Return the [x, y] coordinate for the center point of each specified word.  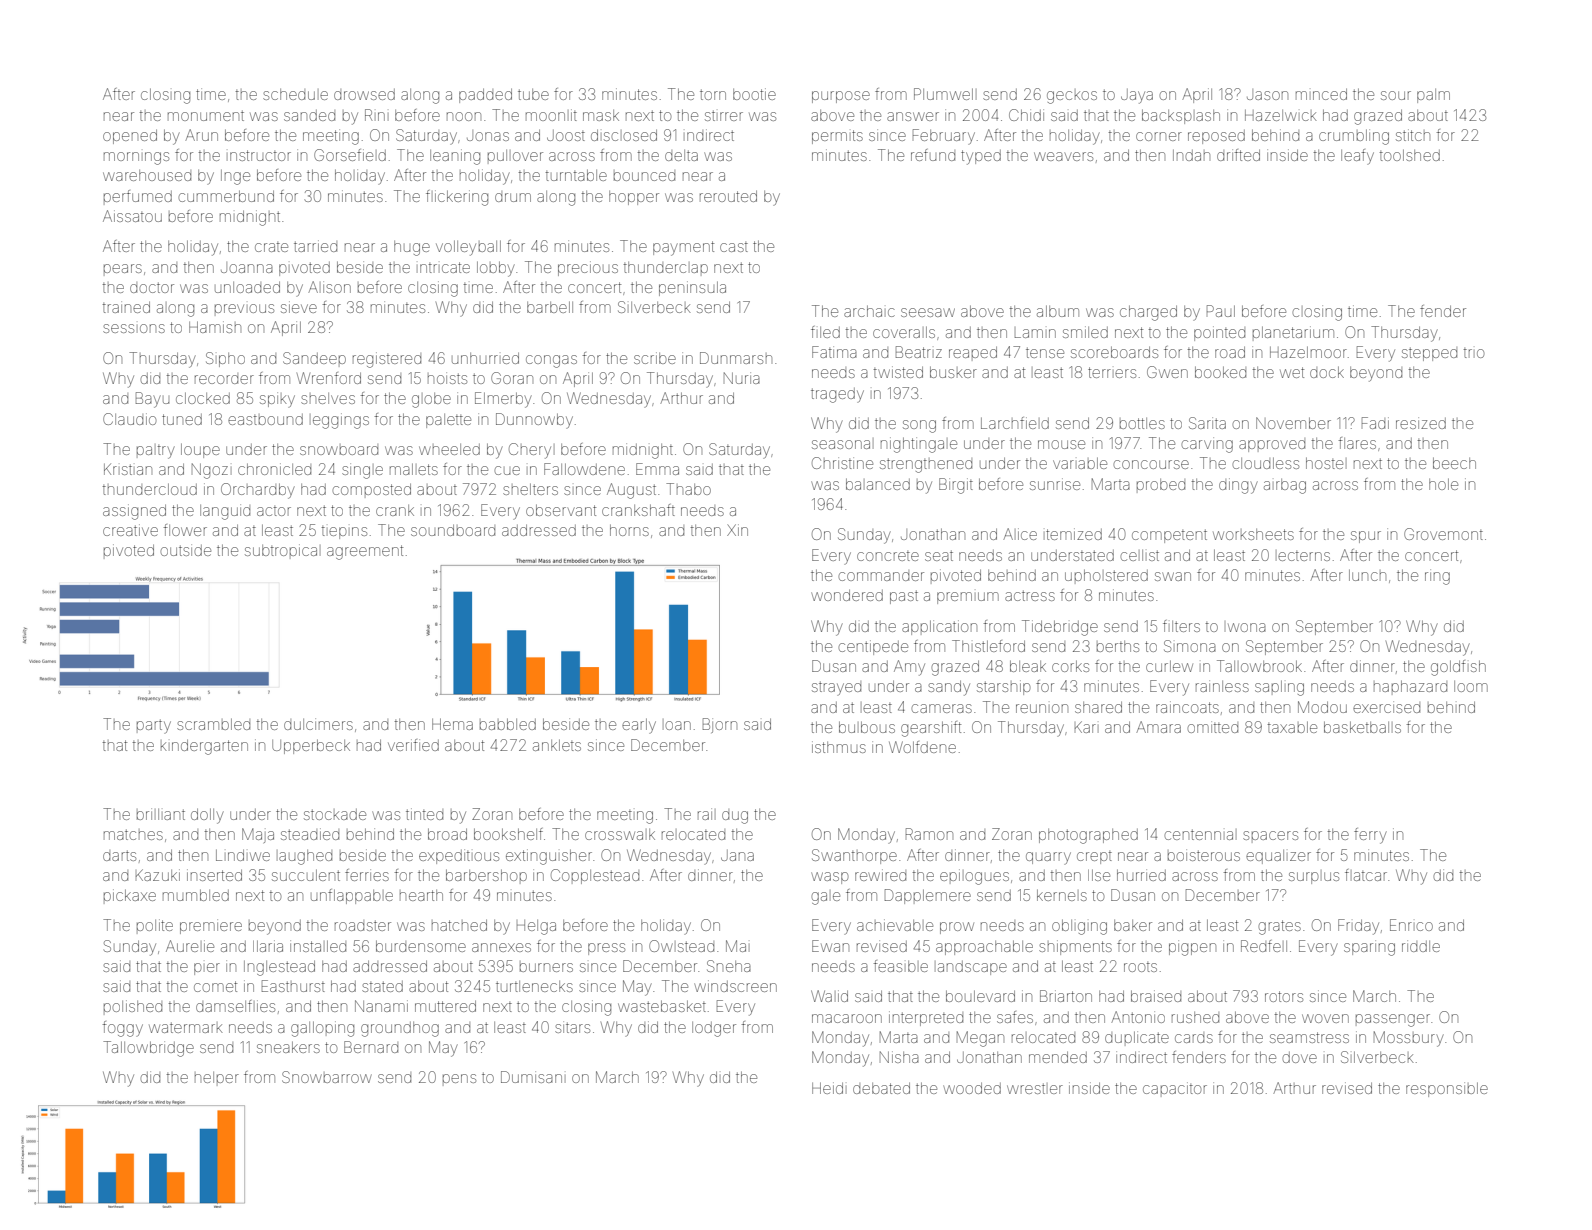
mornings [136, 158]
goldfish [1458, 668]
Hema [452, 724]
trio [1474, 353]
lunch [1367, 575]
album [1058, 311]
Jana [737, 855]
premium [968, 598]
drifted [1238, 155]
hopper [634, 198]
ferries [367, 875]
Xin [737, 530]
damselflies [235, 1006]
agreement [365, 552]
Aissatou [132, 216]
